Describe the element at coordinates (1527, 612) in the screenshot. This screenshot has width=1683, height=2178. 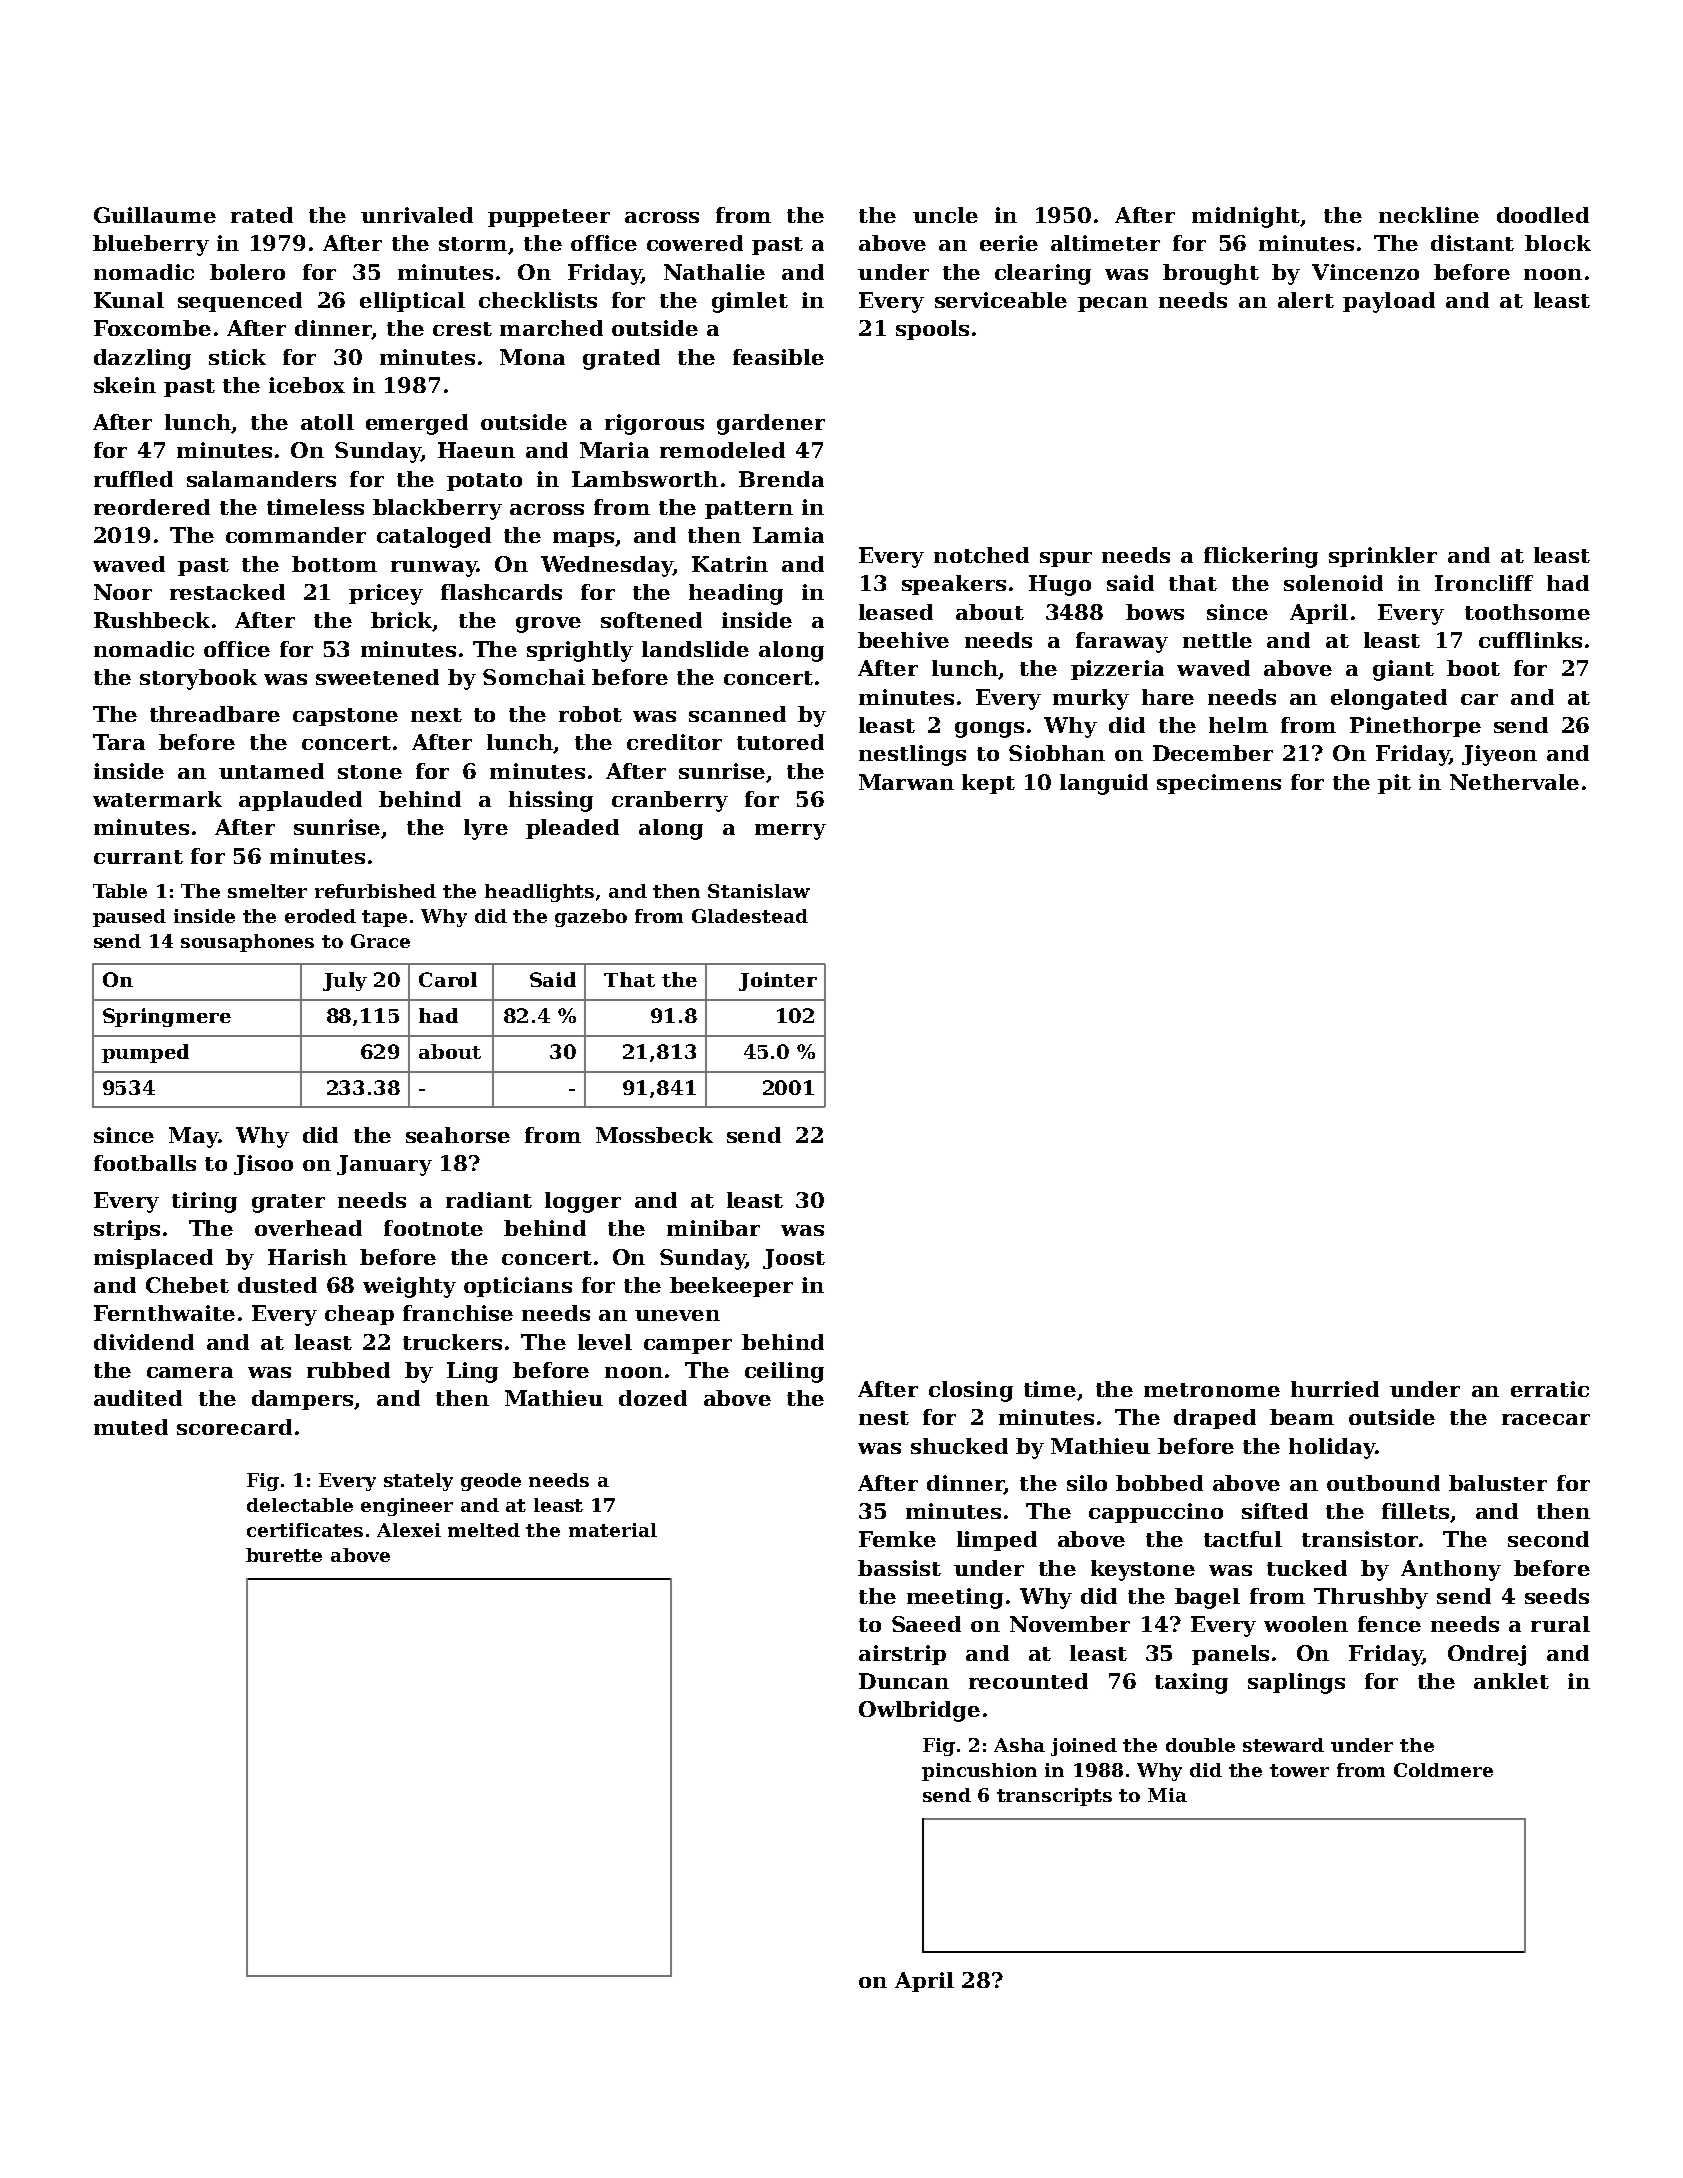
I see `toothsome` at that location.
